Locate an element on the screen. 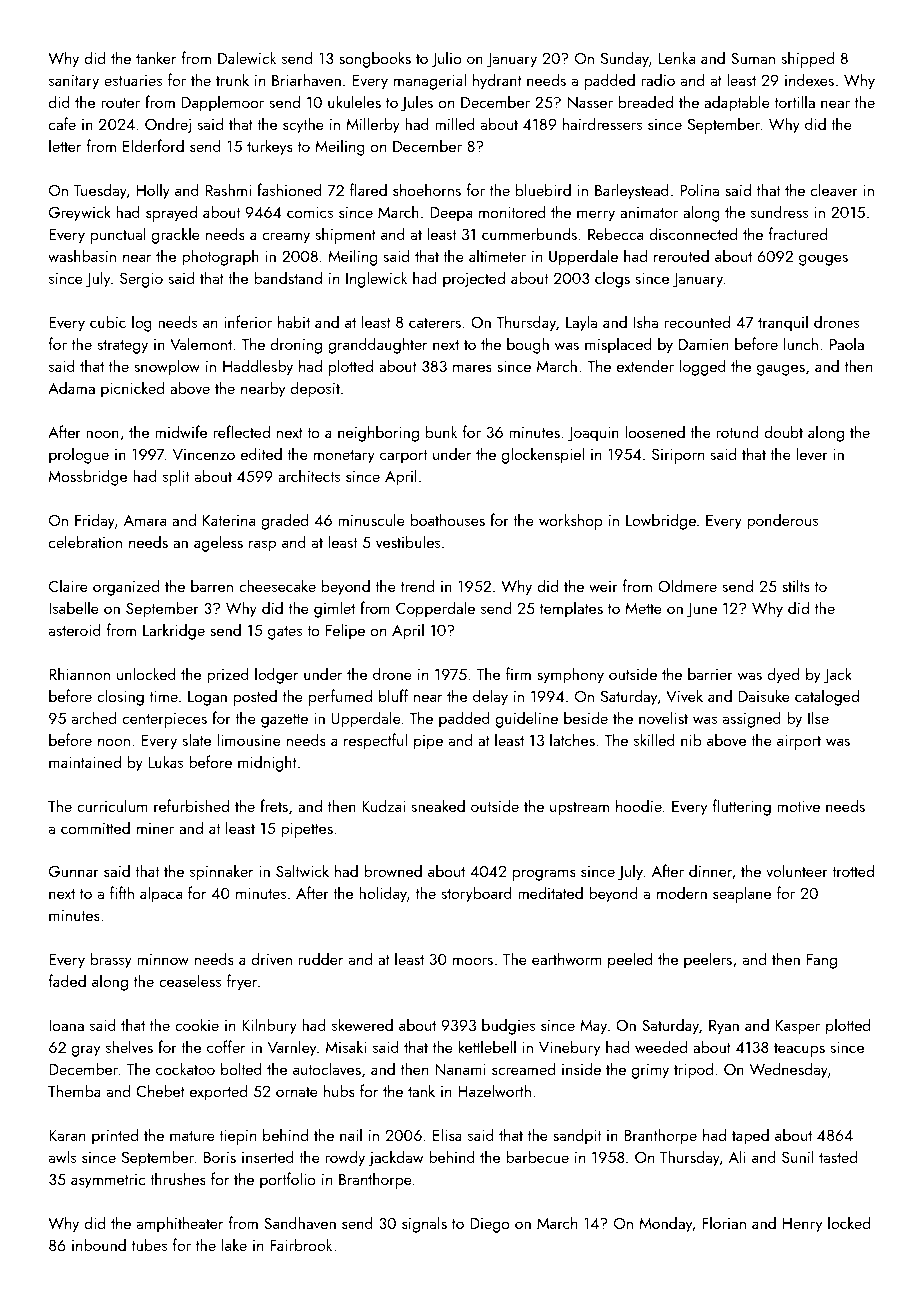  Fang is located at coordinates (822, 961).
